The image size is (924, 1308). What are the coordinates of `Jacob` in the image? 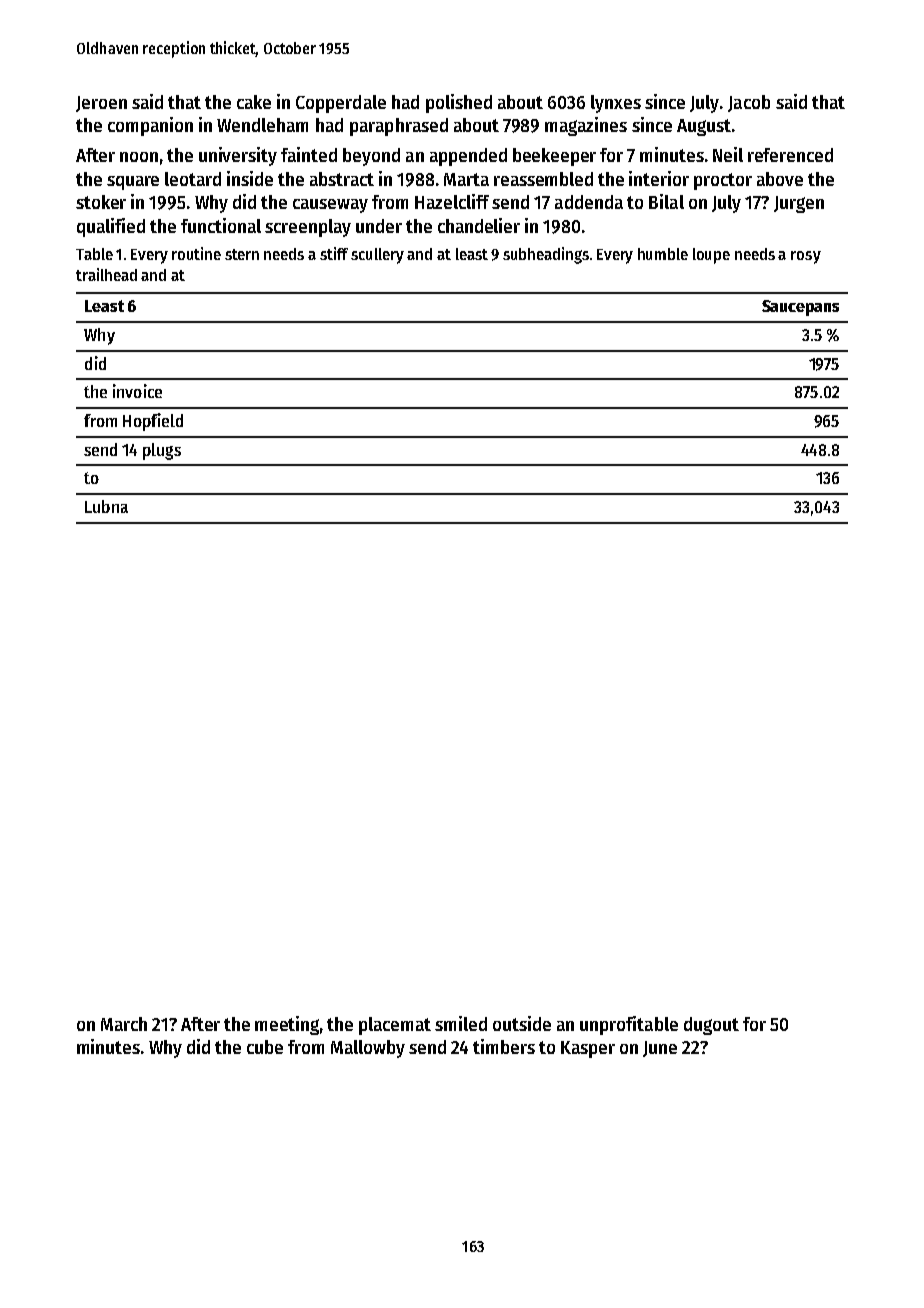 It's located at (749, 103).
